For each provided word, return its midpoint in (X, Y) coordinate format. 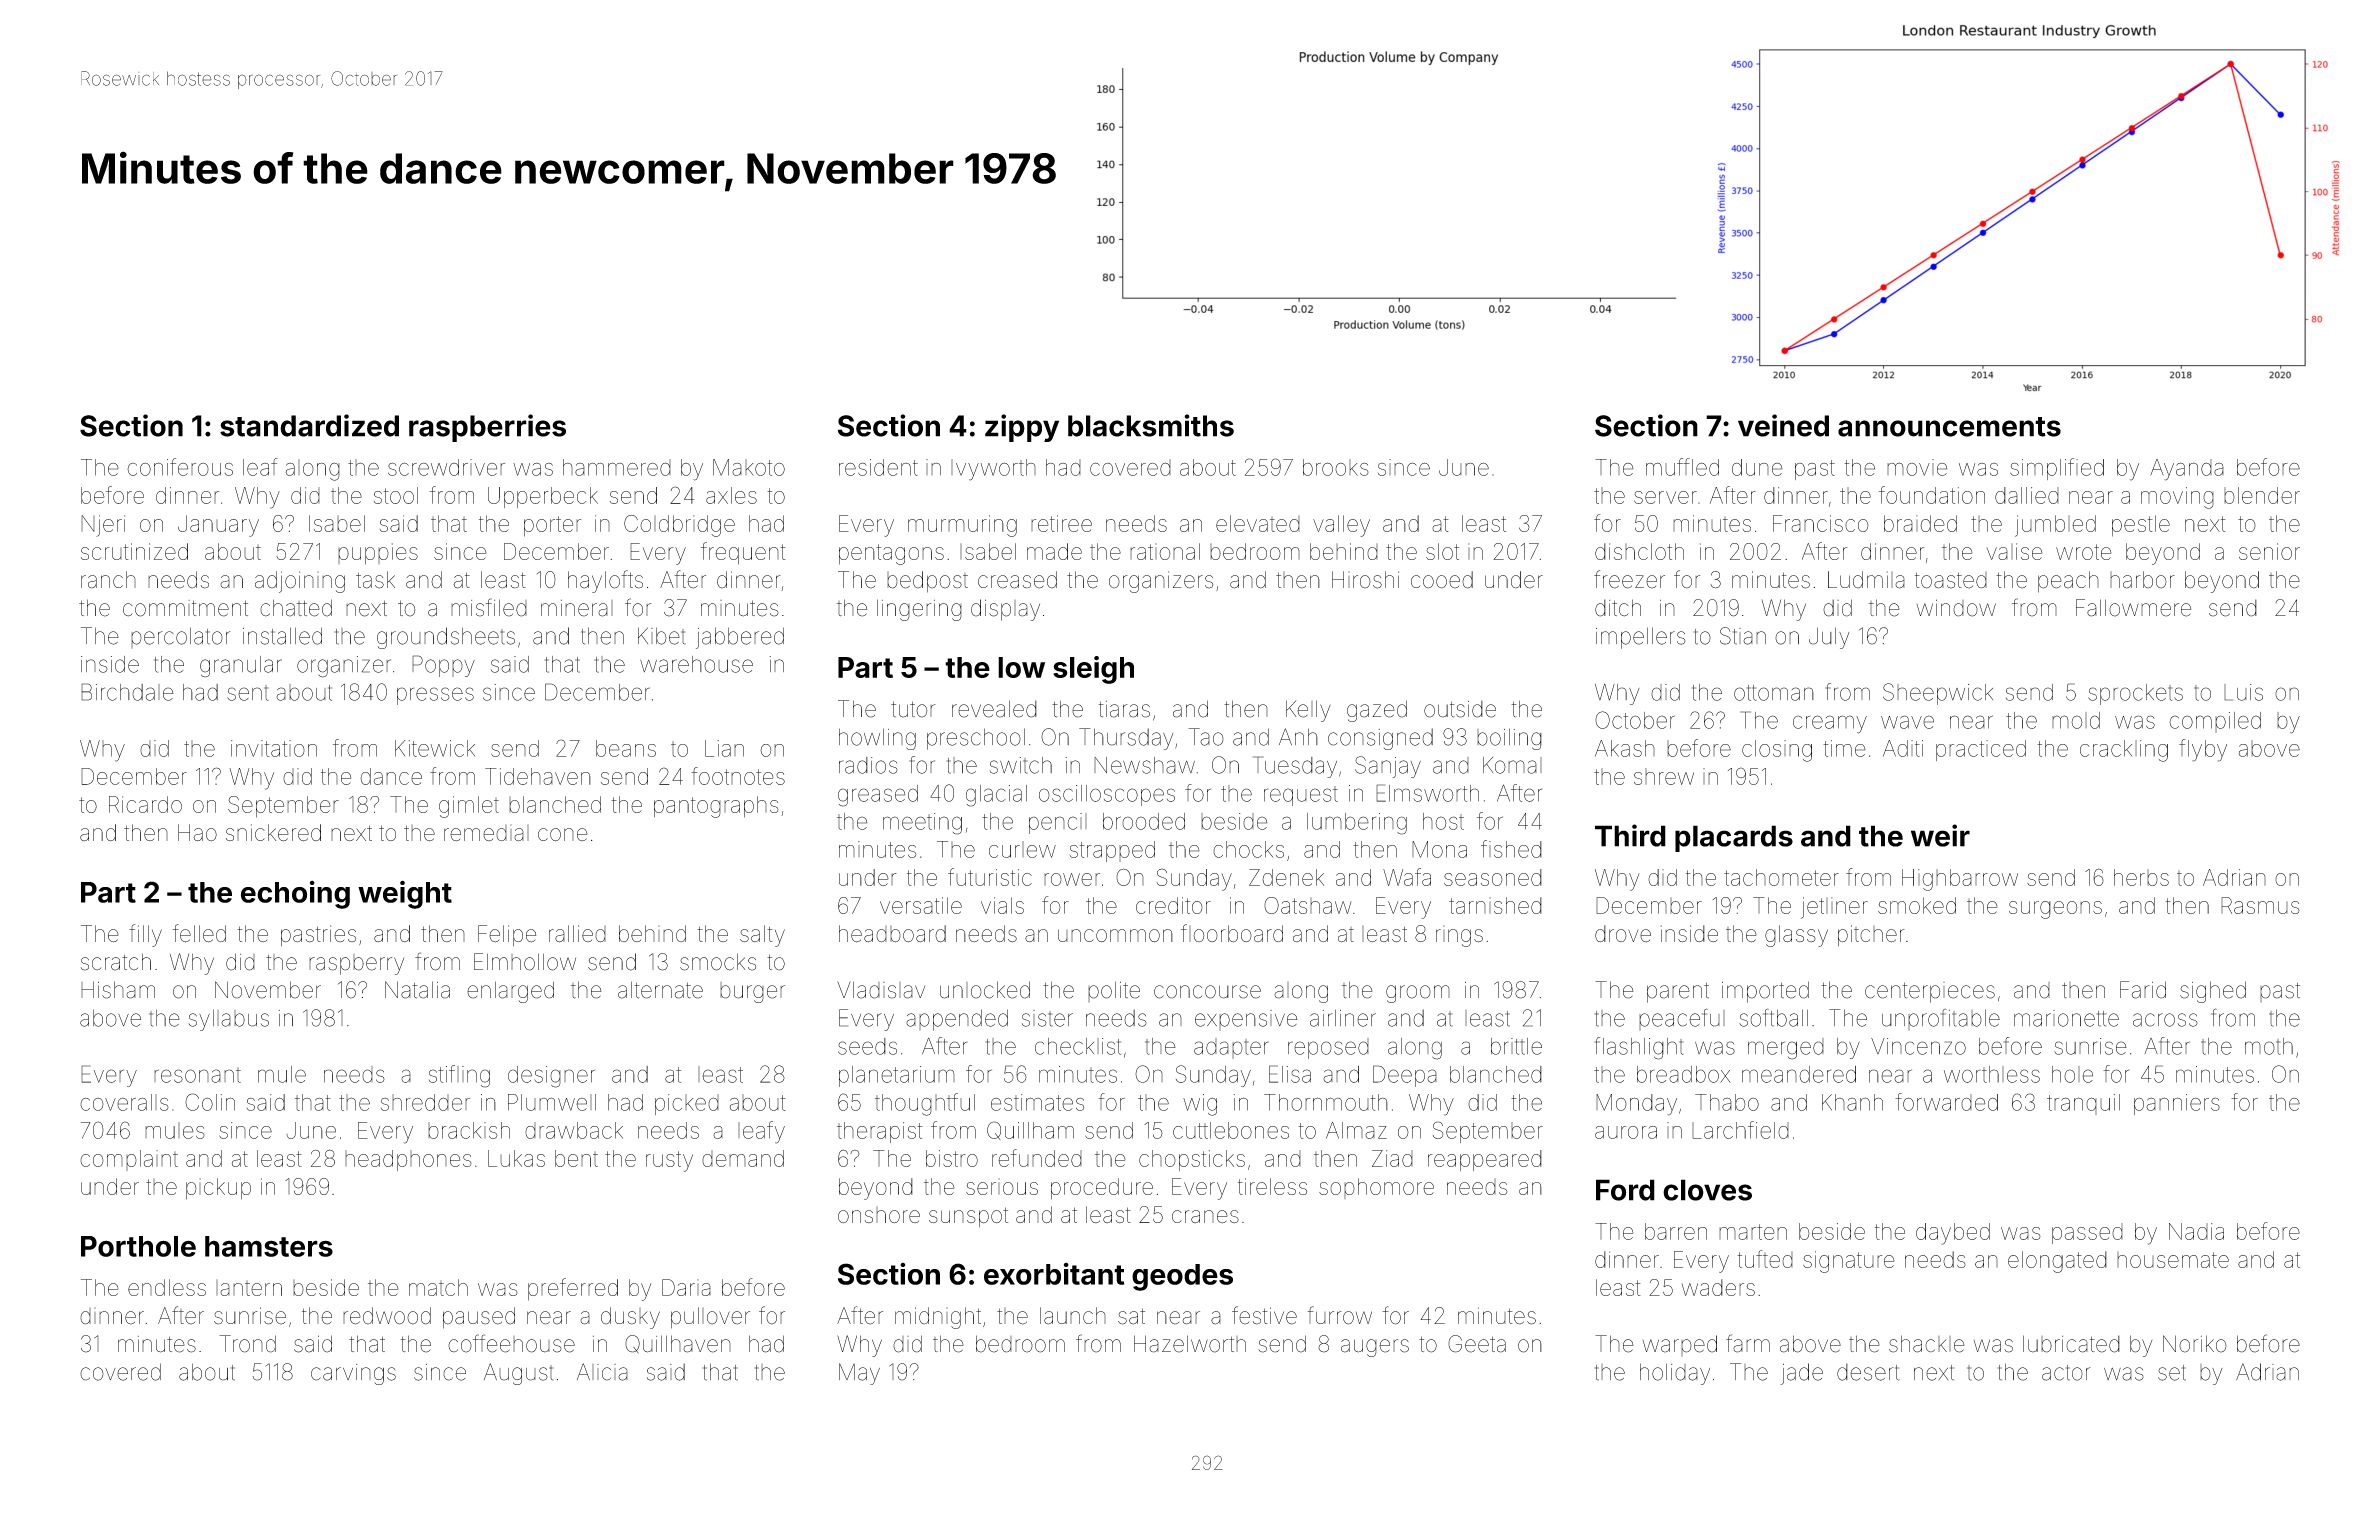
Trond (247, 1344)
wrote (2084, 552)
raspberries (487, 428)
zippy (1022, 428)
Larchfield (1740, 1130)
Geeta (1477, 1344)
